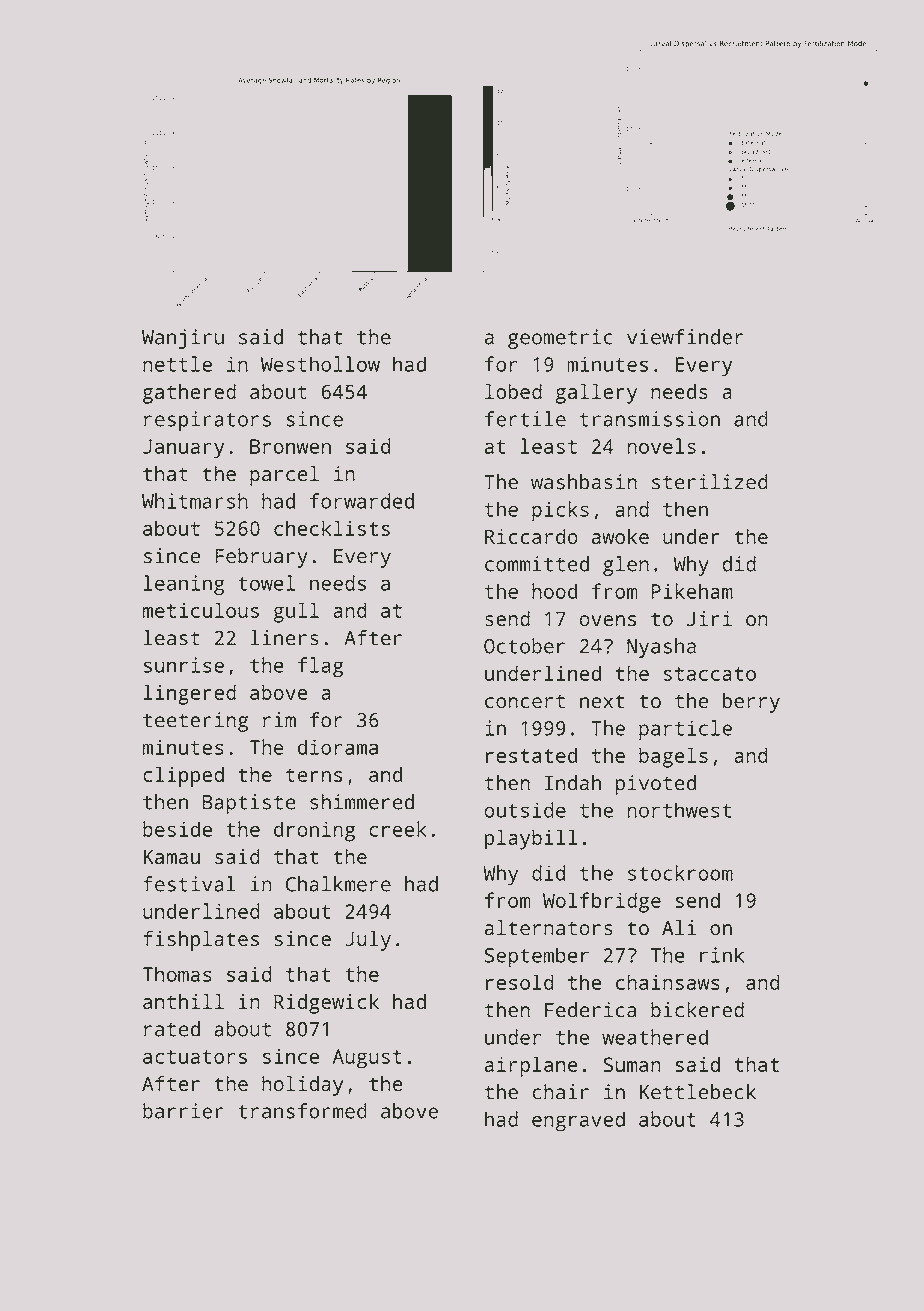 This page has height=1311, width=924. Describe the element at coordinates (561, 1092) in the page. I see `chair` at that location.
